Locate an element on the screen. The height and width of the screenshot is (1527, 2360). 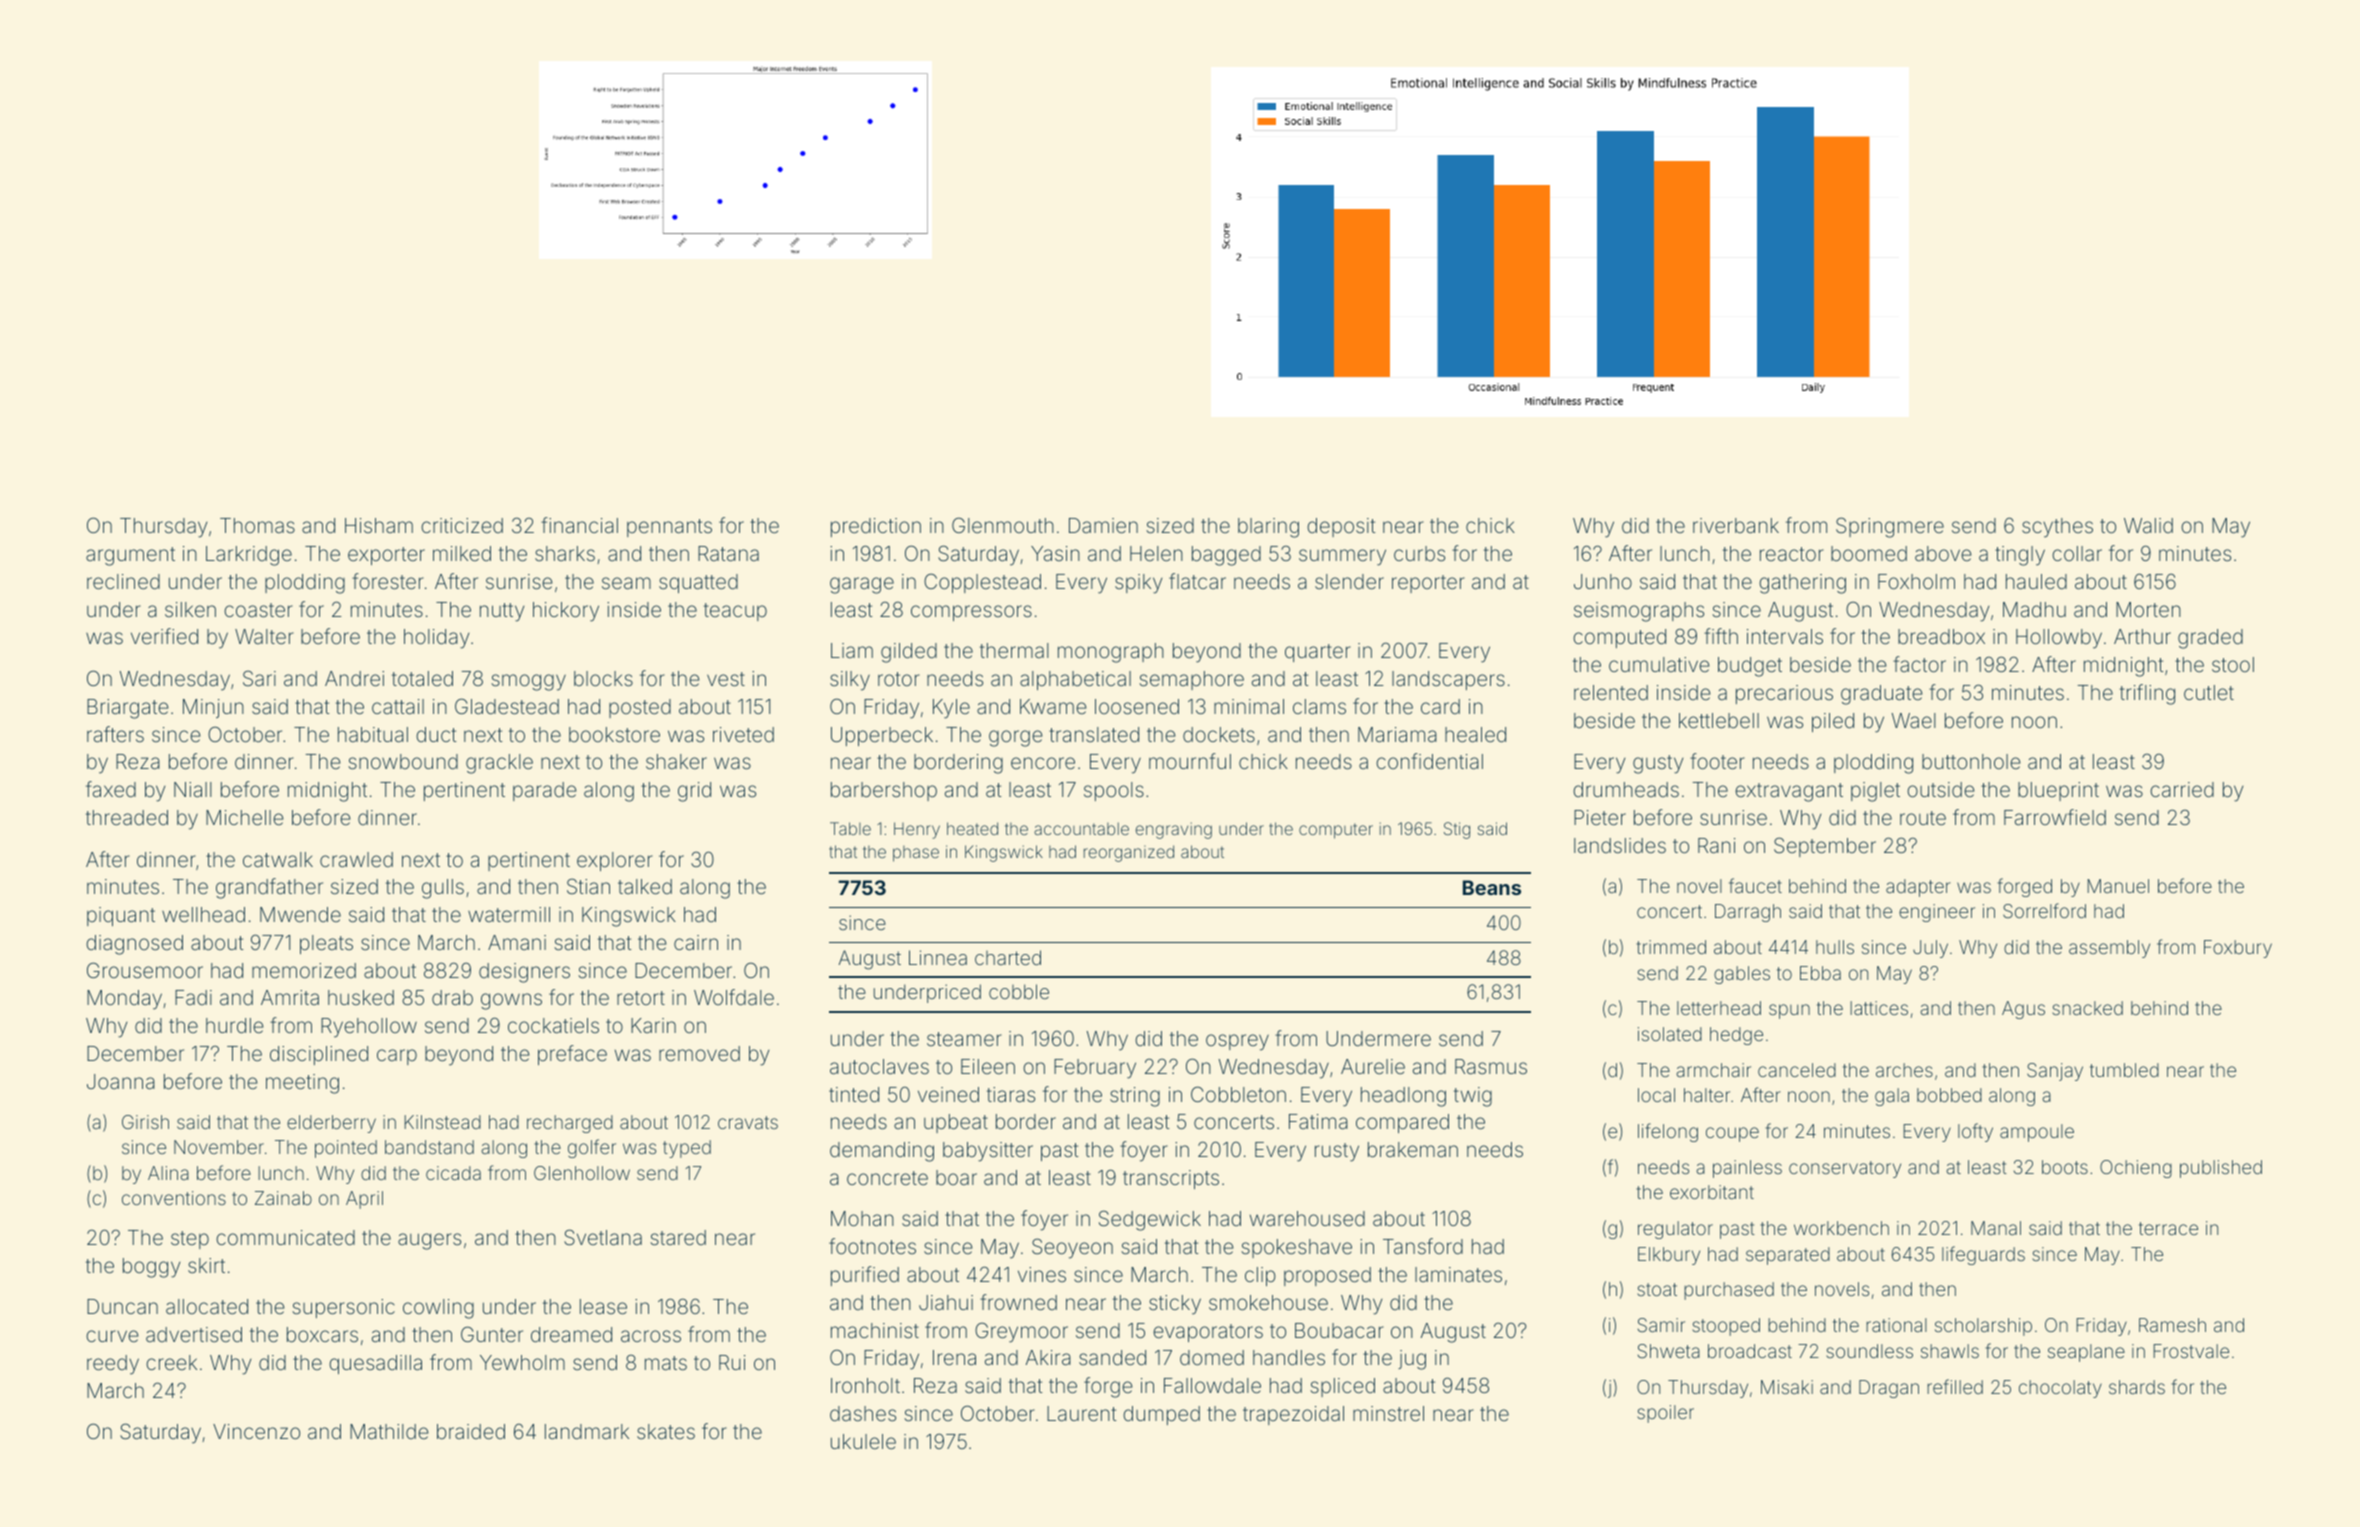
assembly is located at coordinates (2109, 949).
